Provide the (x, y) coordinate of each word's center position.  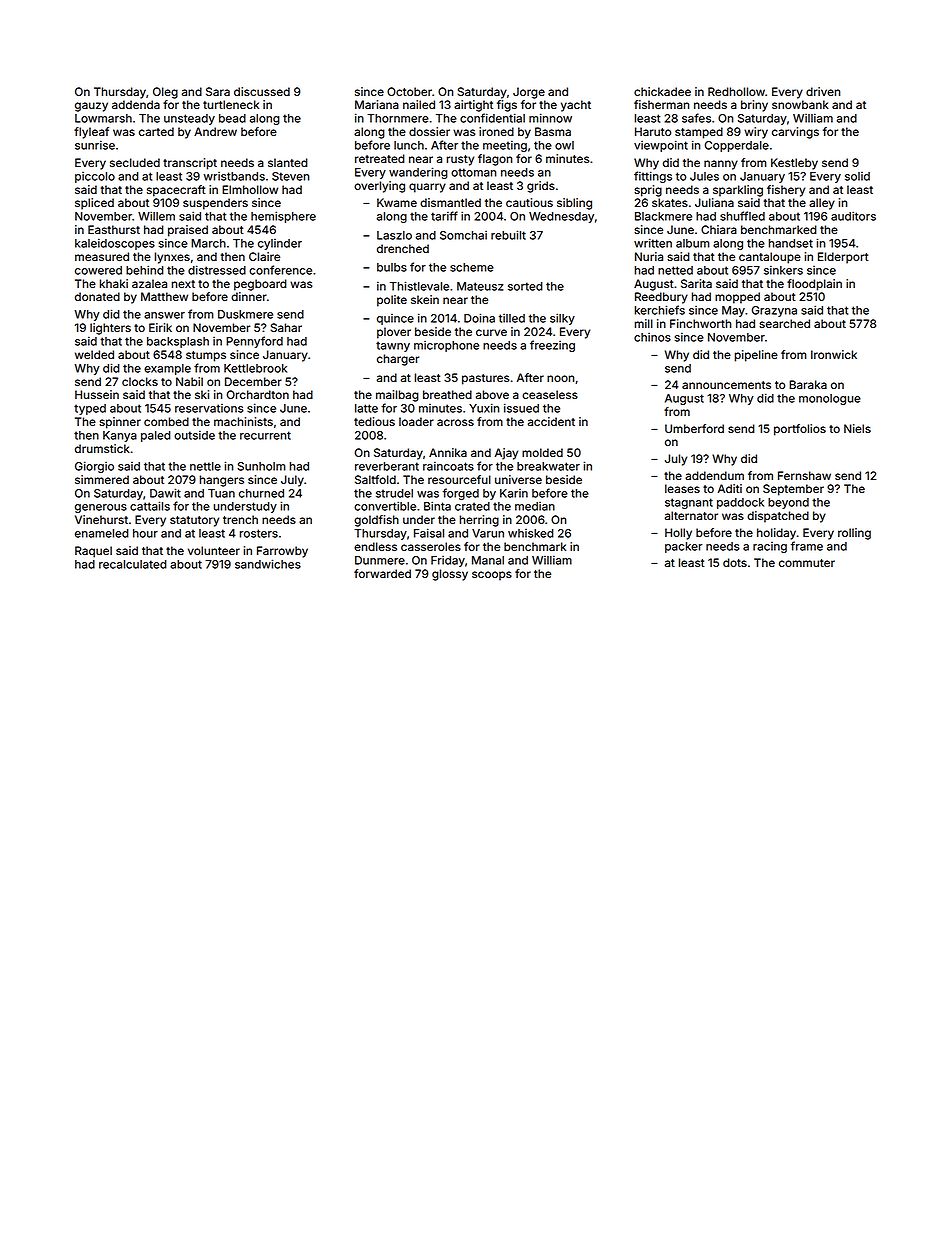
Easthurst (114, 229)
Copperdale (737, 146)
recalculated (133, 564)
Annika (448, 452)
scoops (492, 576)
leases (682, 488)
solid (857, 176)
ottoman (474, 172)
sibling (574, 204)
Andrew (215, 131)
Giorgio (94, 467)
